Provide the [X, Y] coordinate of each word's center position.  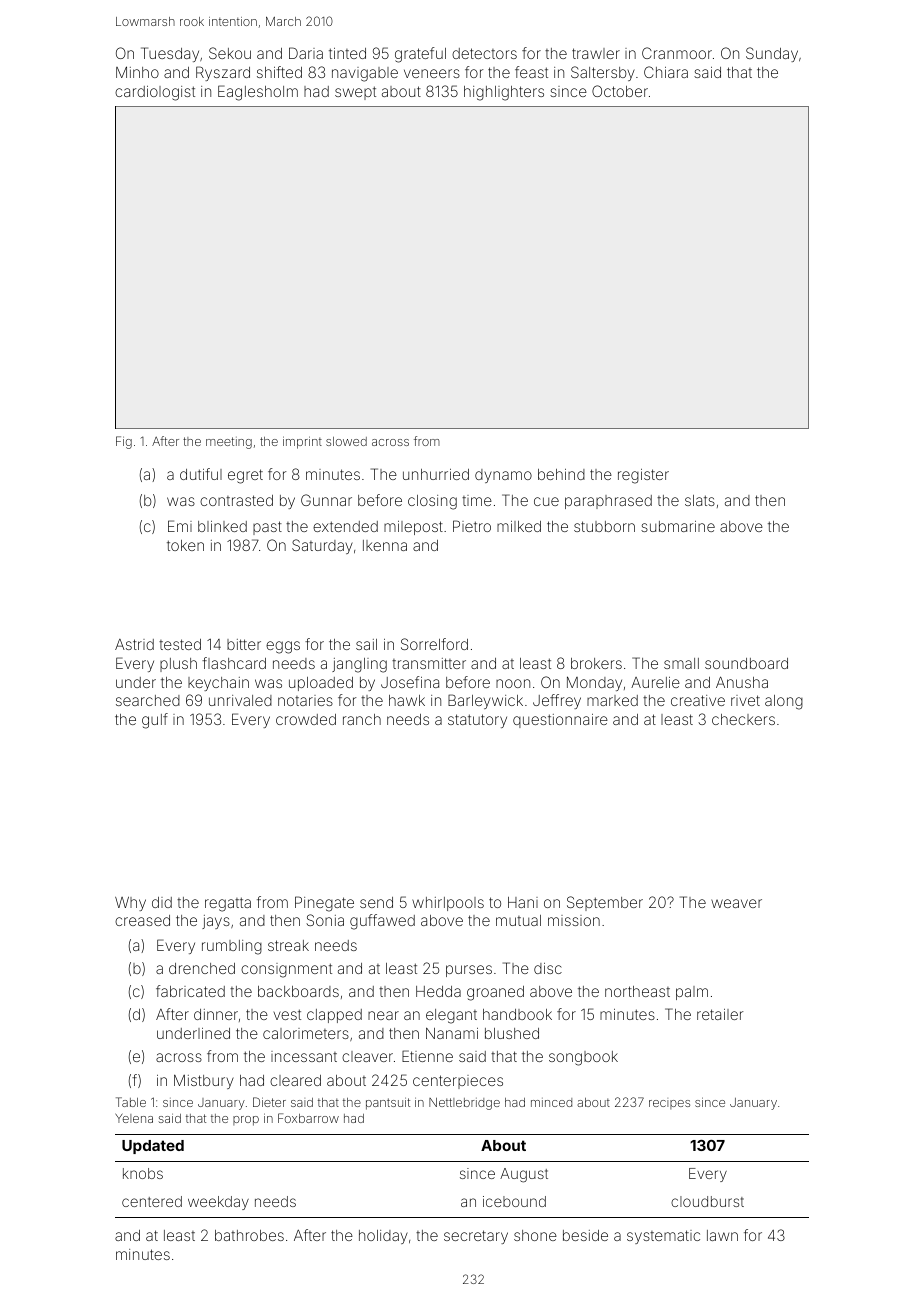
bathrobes [249, 1235]
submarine [678, 526]
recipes [669, 1104]
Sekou [230, 53]
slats [700, 500]
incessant [304, 1056]
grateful [420, 55]
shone [535, 1235]
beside [585, 1235]
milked [519, 526]
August [524, 1175]
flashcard [234, 663]
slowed [346, 441]
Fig [124, 442]
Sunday [772, 54]
